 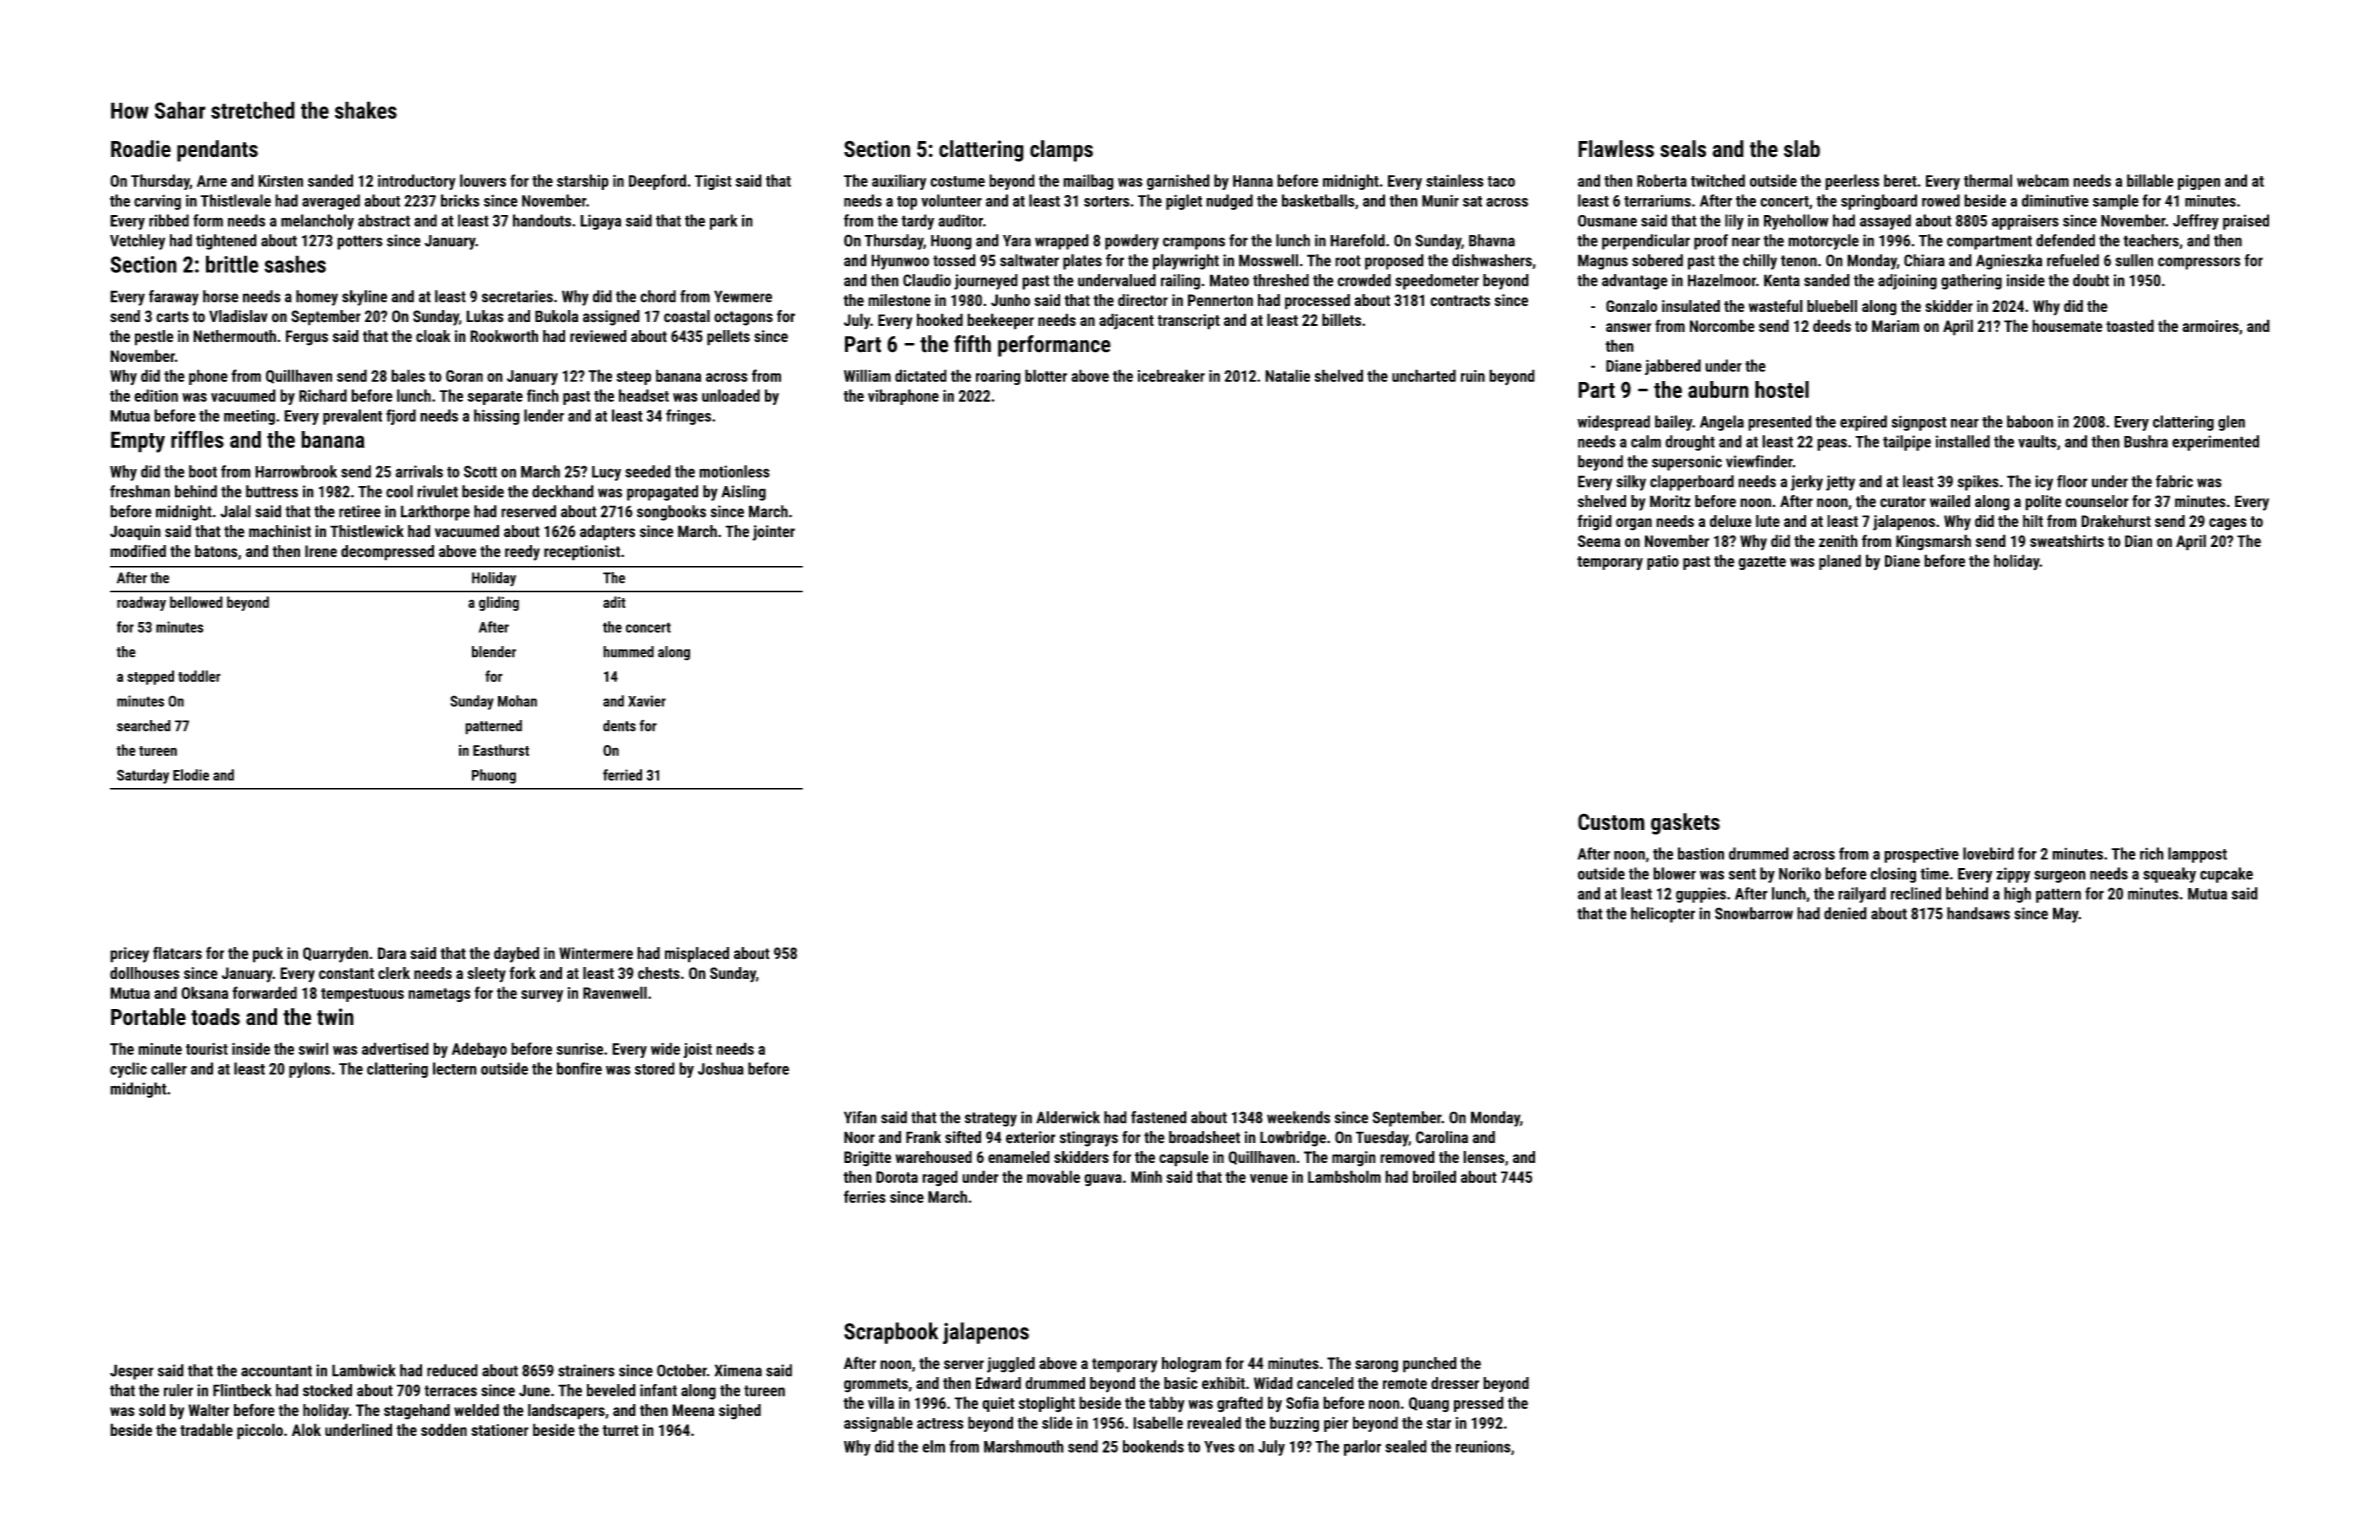 I want to click on Scrapbook, so click(x=891, y=1333).
